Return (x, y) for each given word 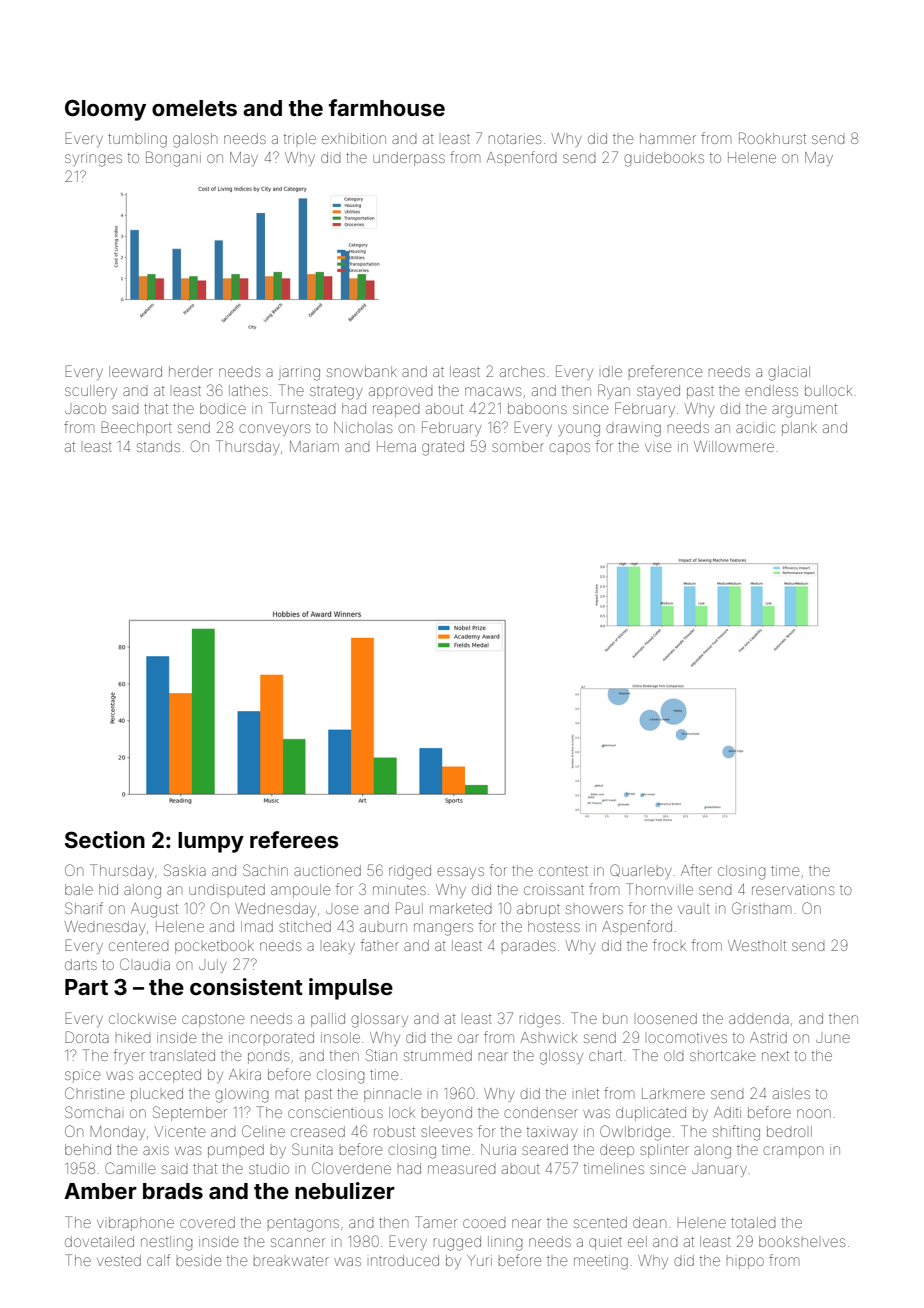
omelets (194, 108)
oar (468, 1038)
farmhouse (387, 107)
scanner (298, 1242)
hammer (668, 138)
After (696, 870)
